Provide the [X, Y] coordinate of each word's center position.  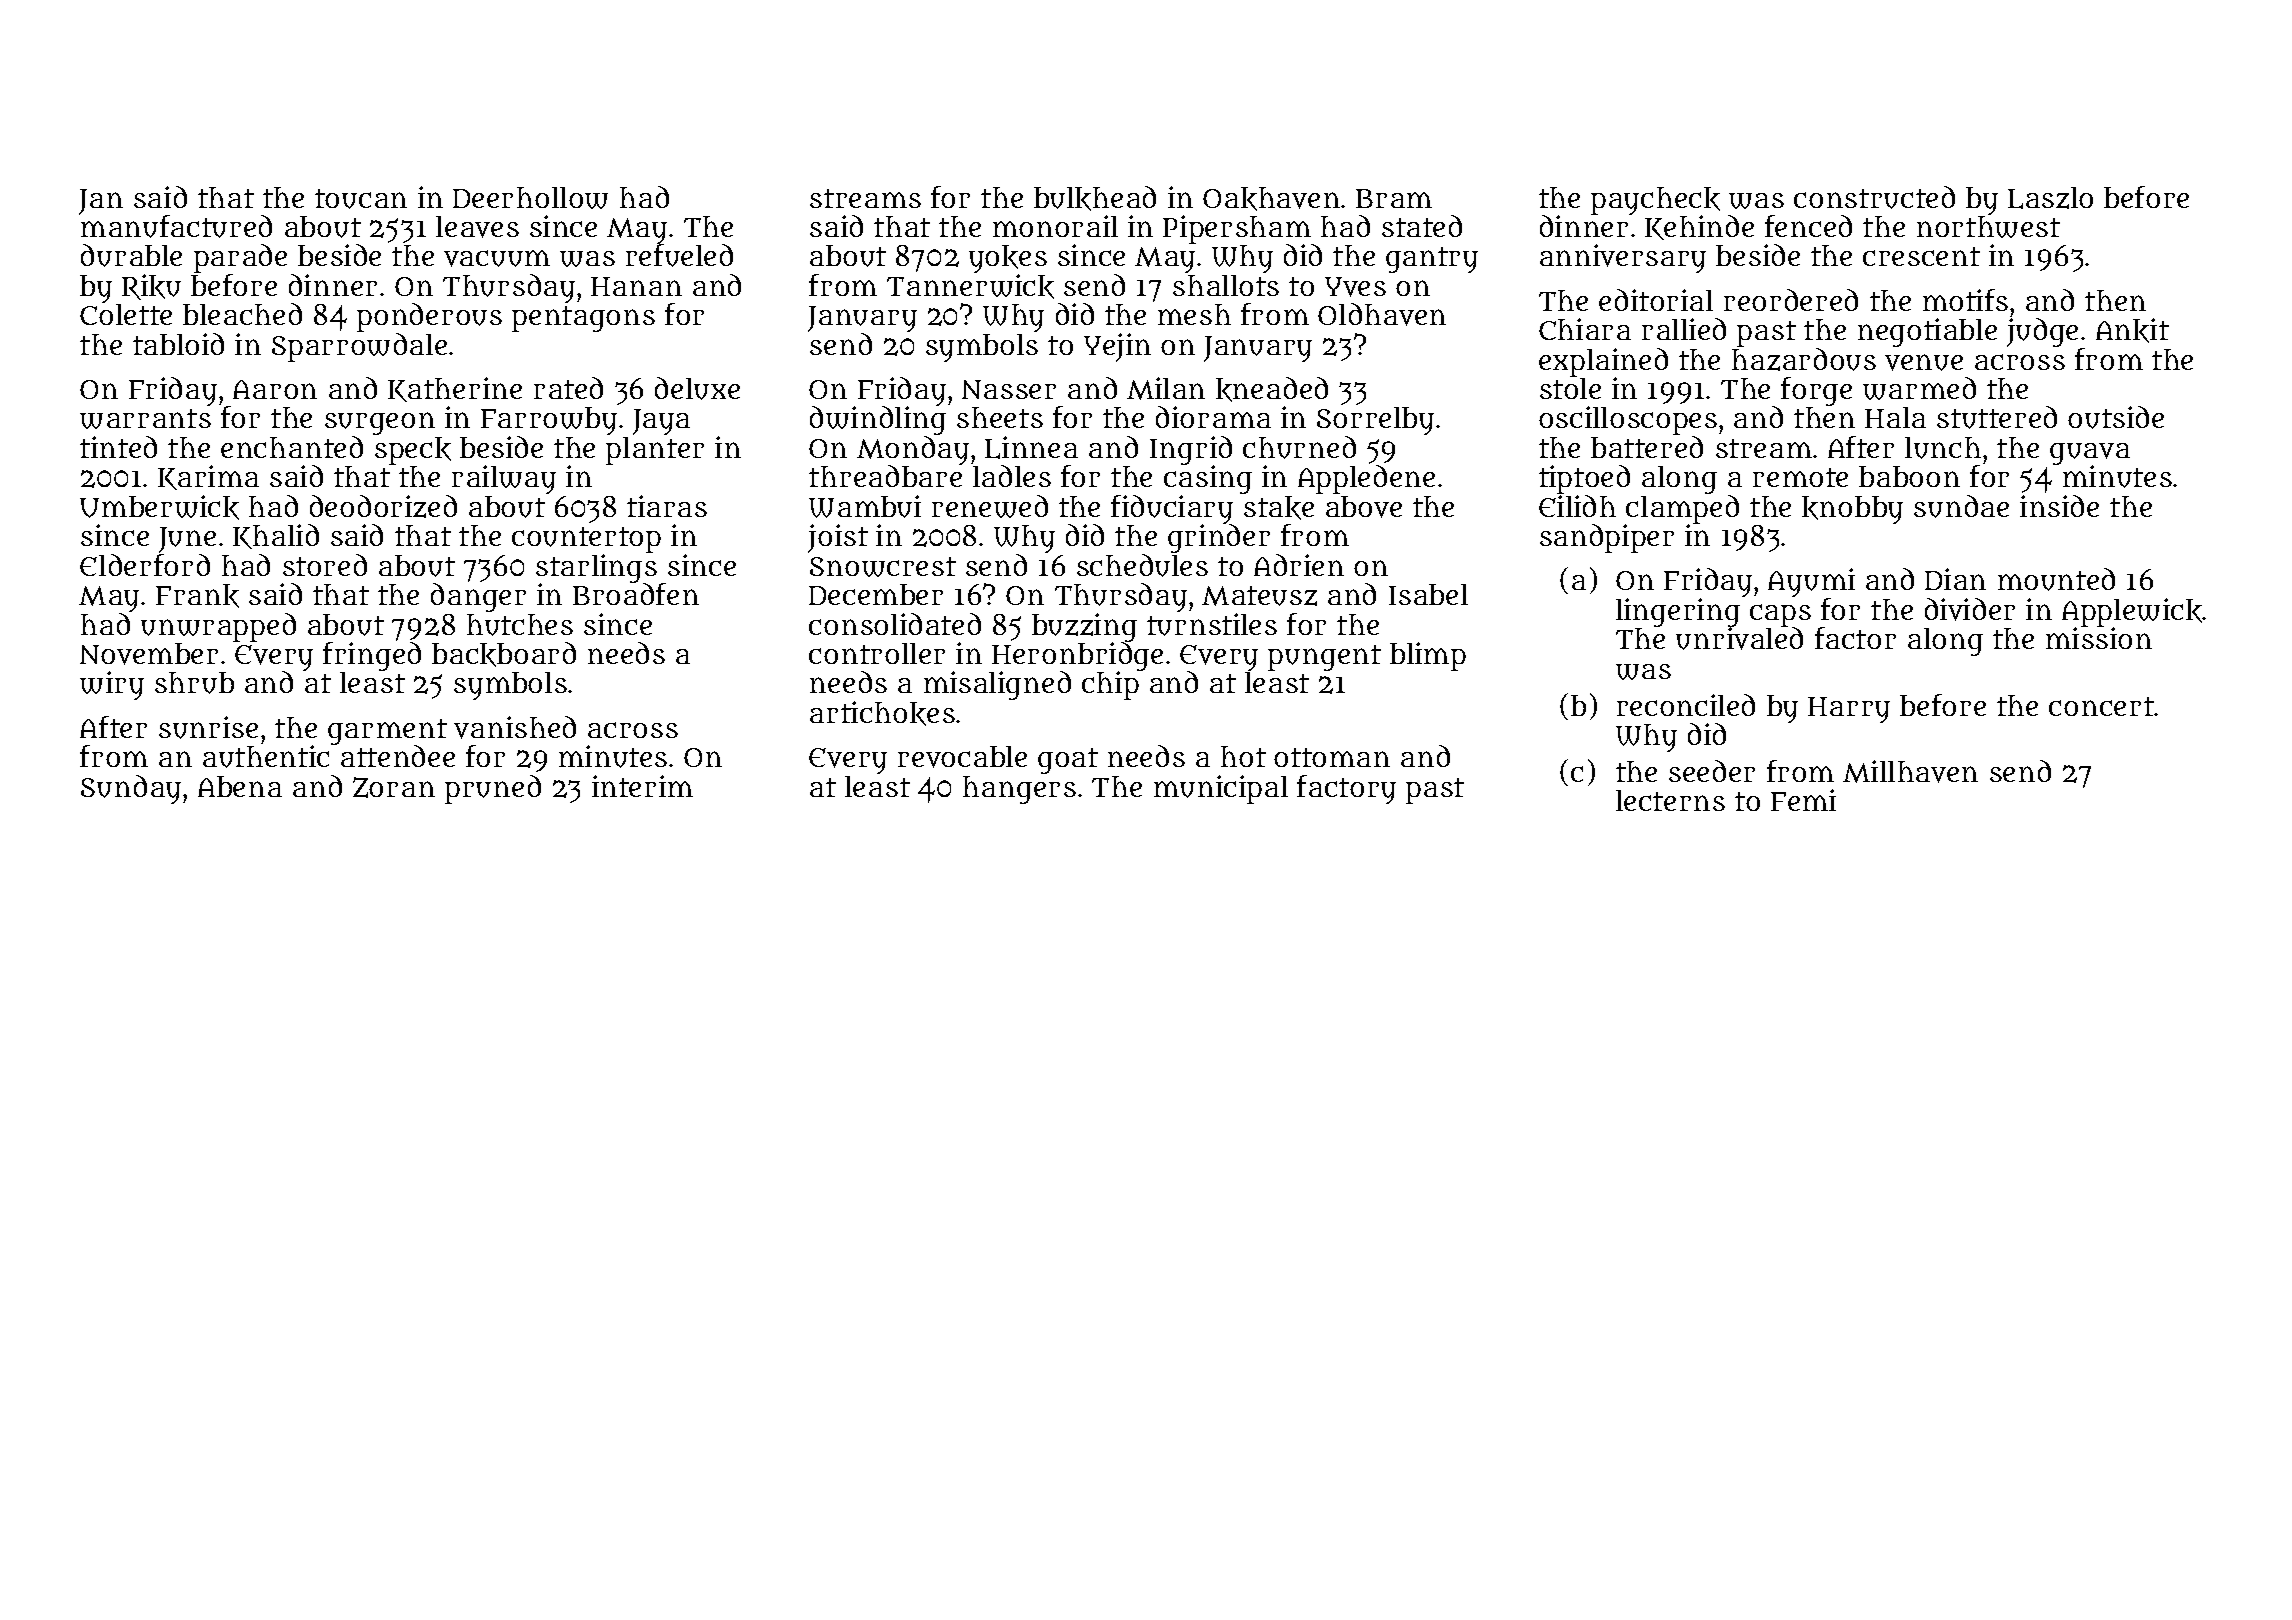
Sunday [131, 789]
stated [1422, 226]
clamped [1682, 509]
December [876, 594]
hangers [1019, 790]
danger [478, 597]
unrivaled [1739, 639]
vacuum [497, 258]
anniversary [1623, 258]
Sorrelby [1375, 421]
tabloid [178, 344]
